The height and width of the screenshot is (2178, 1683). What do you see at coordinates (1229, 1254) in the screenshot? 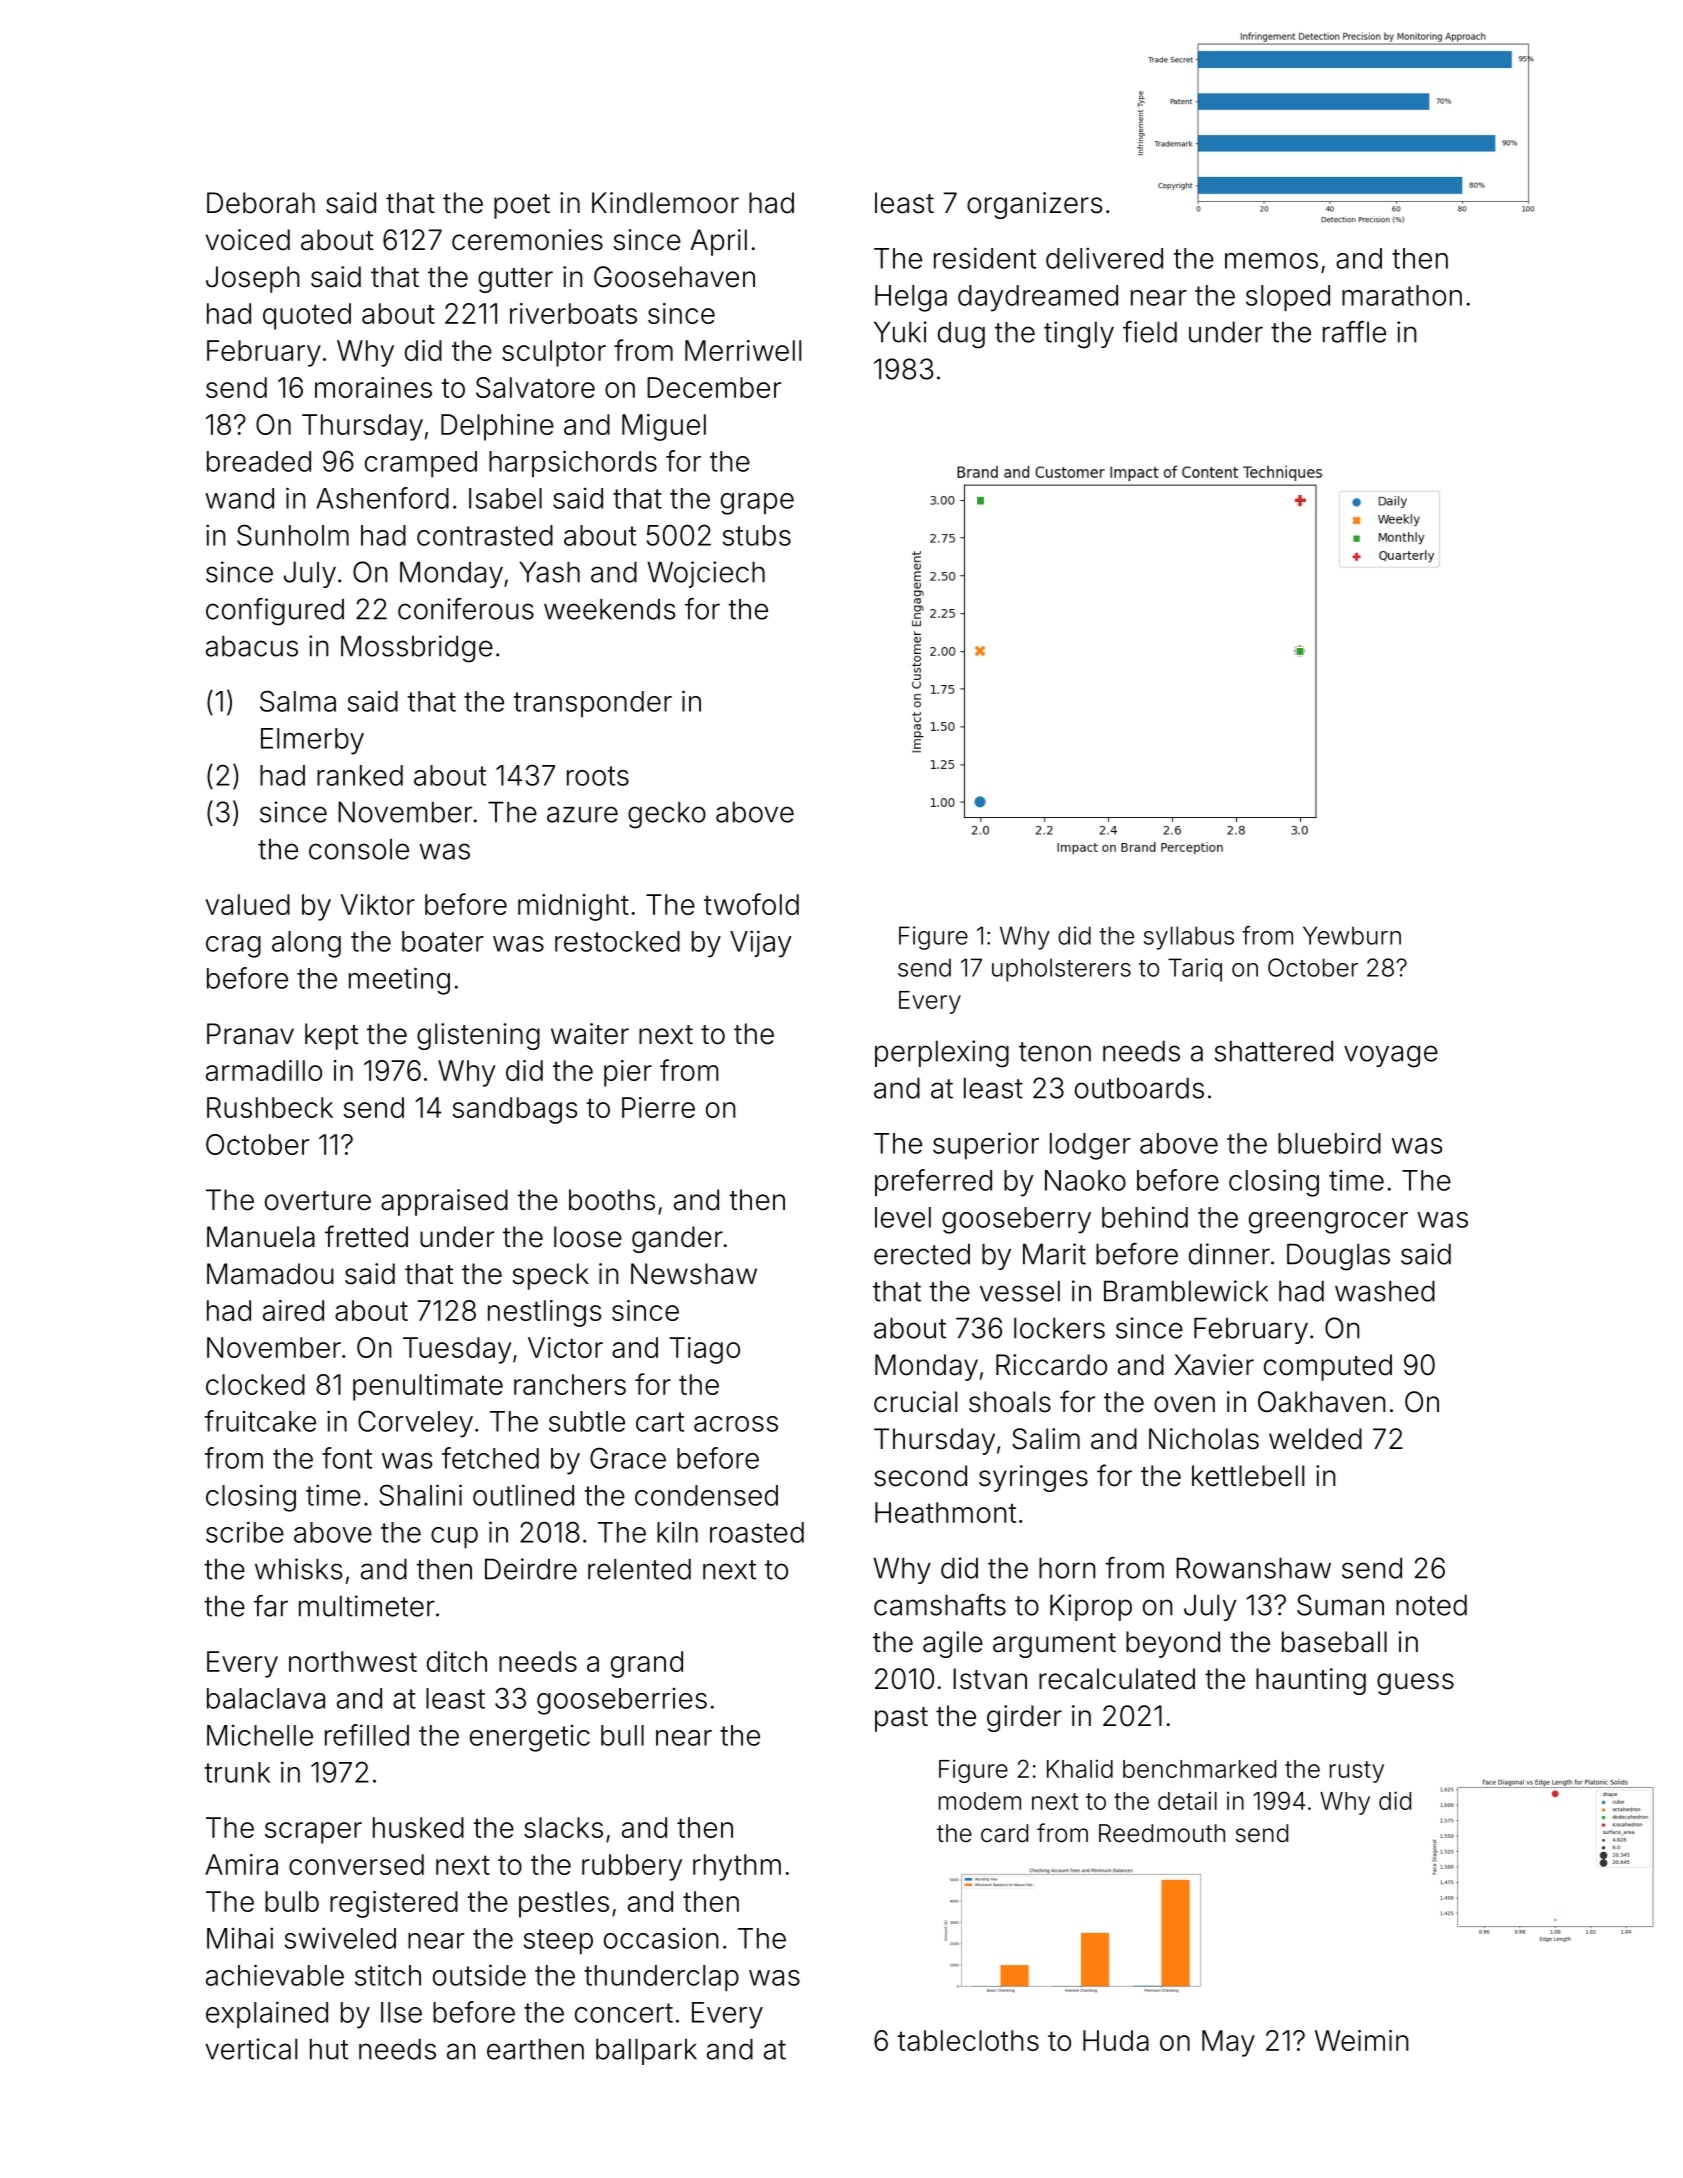
I see `dinner` at bounding box center [1229, 1254].
